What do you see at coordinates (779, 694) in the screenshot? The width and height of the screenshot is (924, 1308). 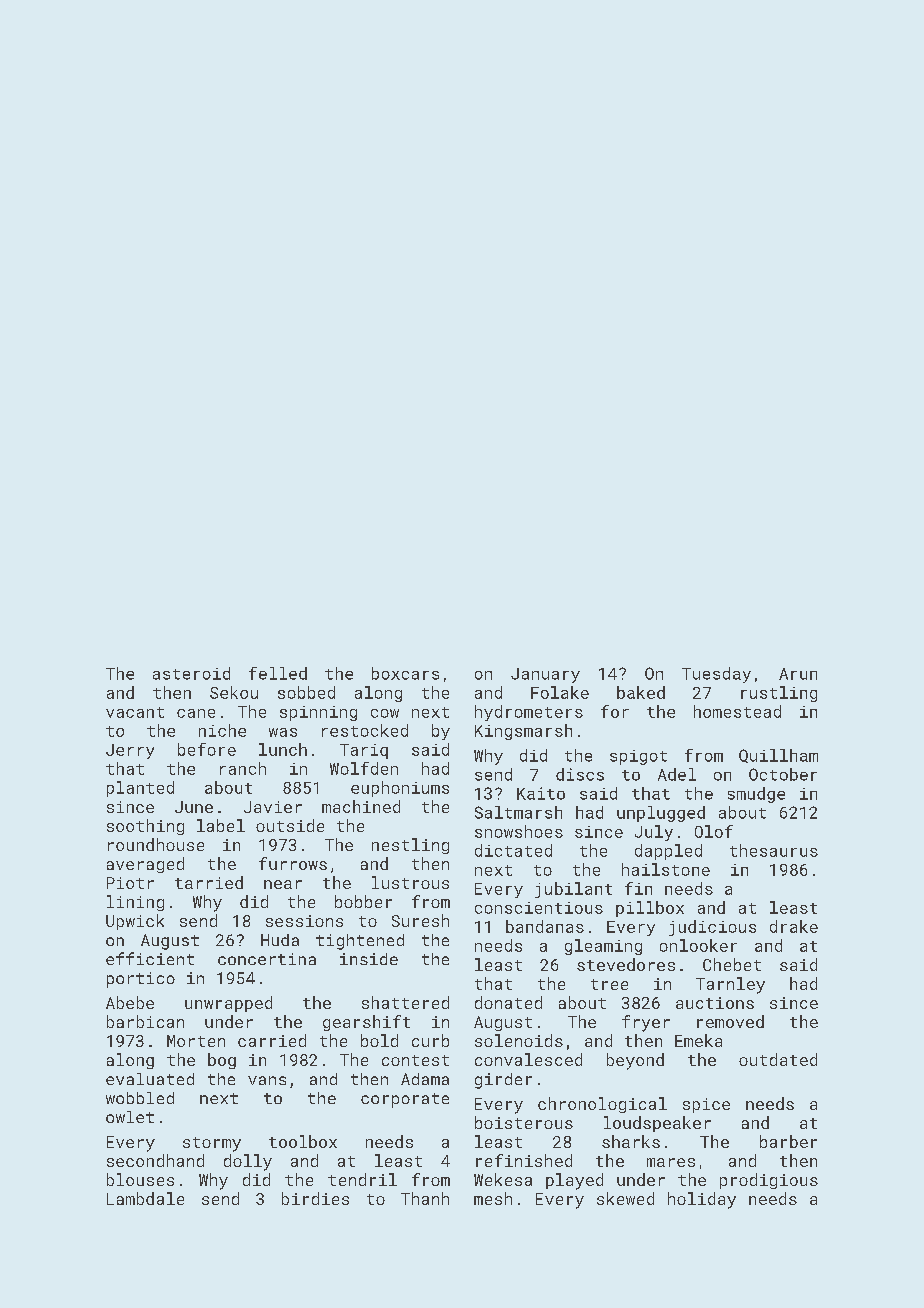 I see `rustling` at bounding box center [779, 694].
